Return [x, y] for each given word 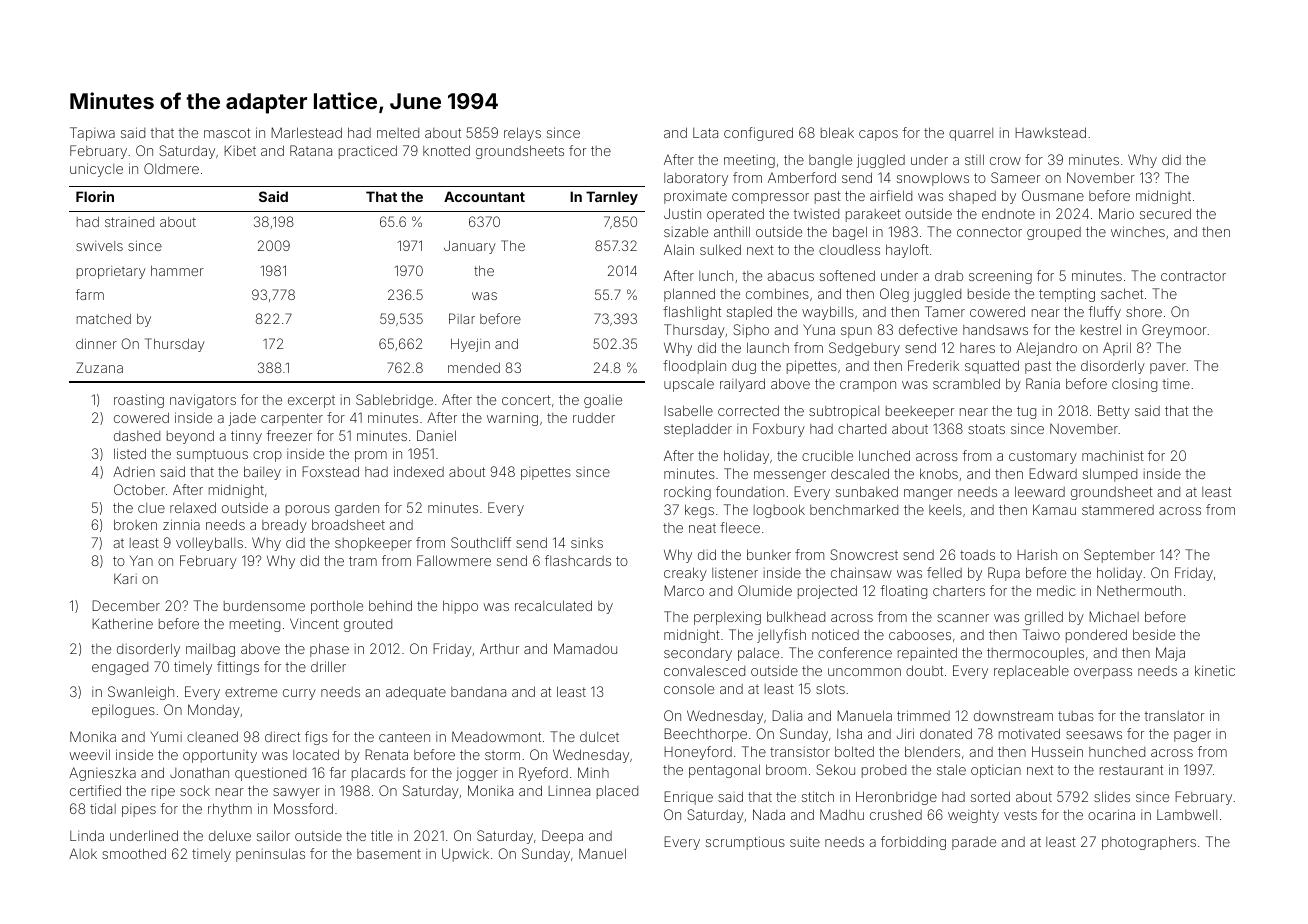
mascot [227, 133]
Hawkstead [1050, 132]
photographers [1149, 843]
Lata [705, 133]
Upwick [465, 855]
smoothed [134, 853]
